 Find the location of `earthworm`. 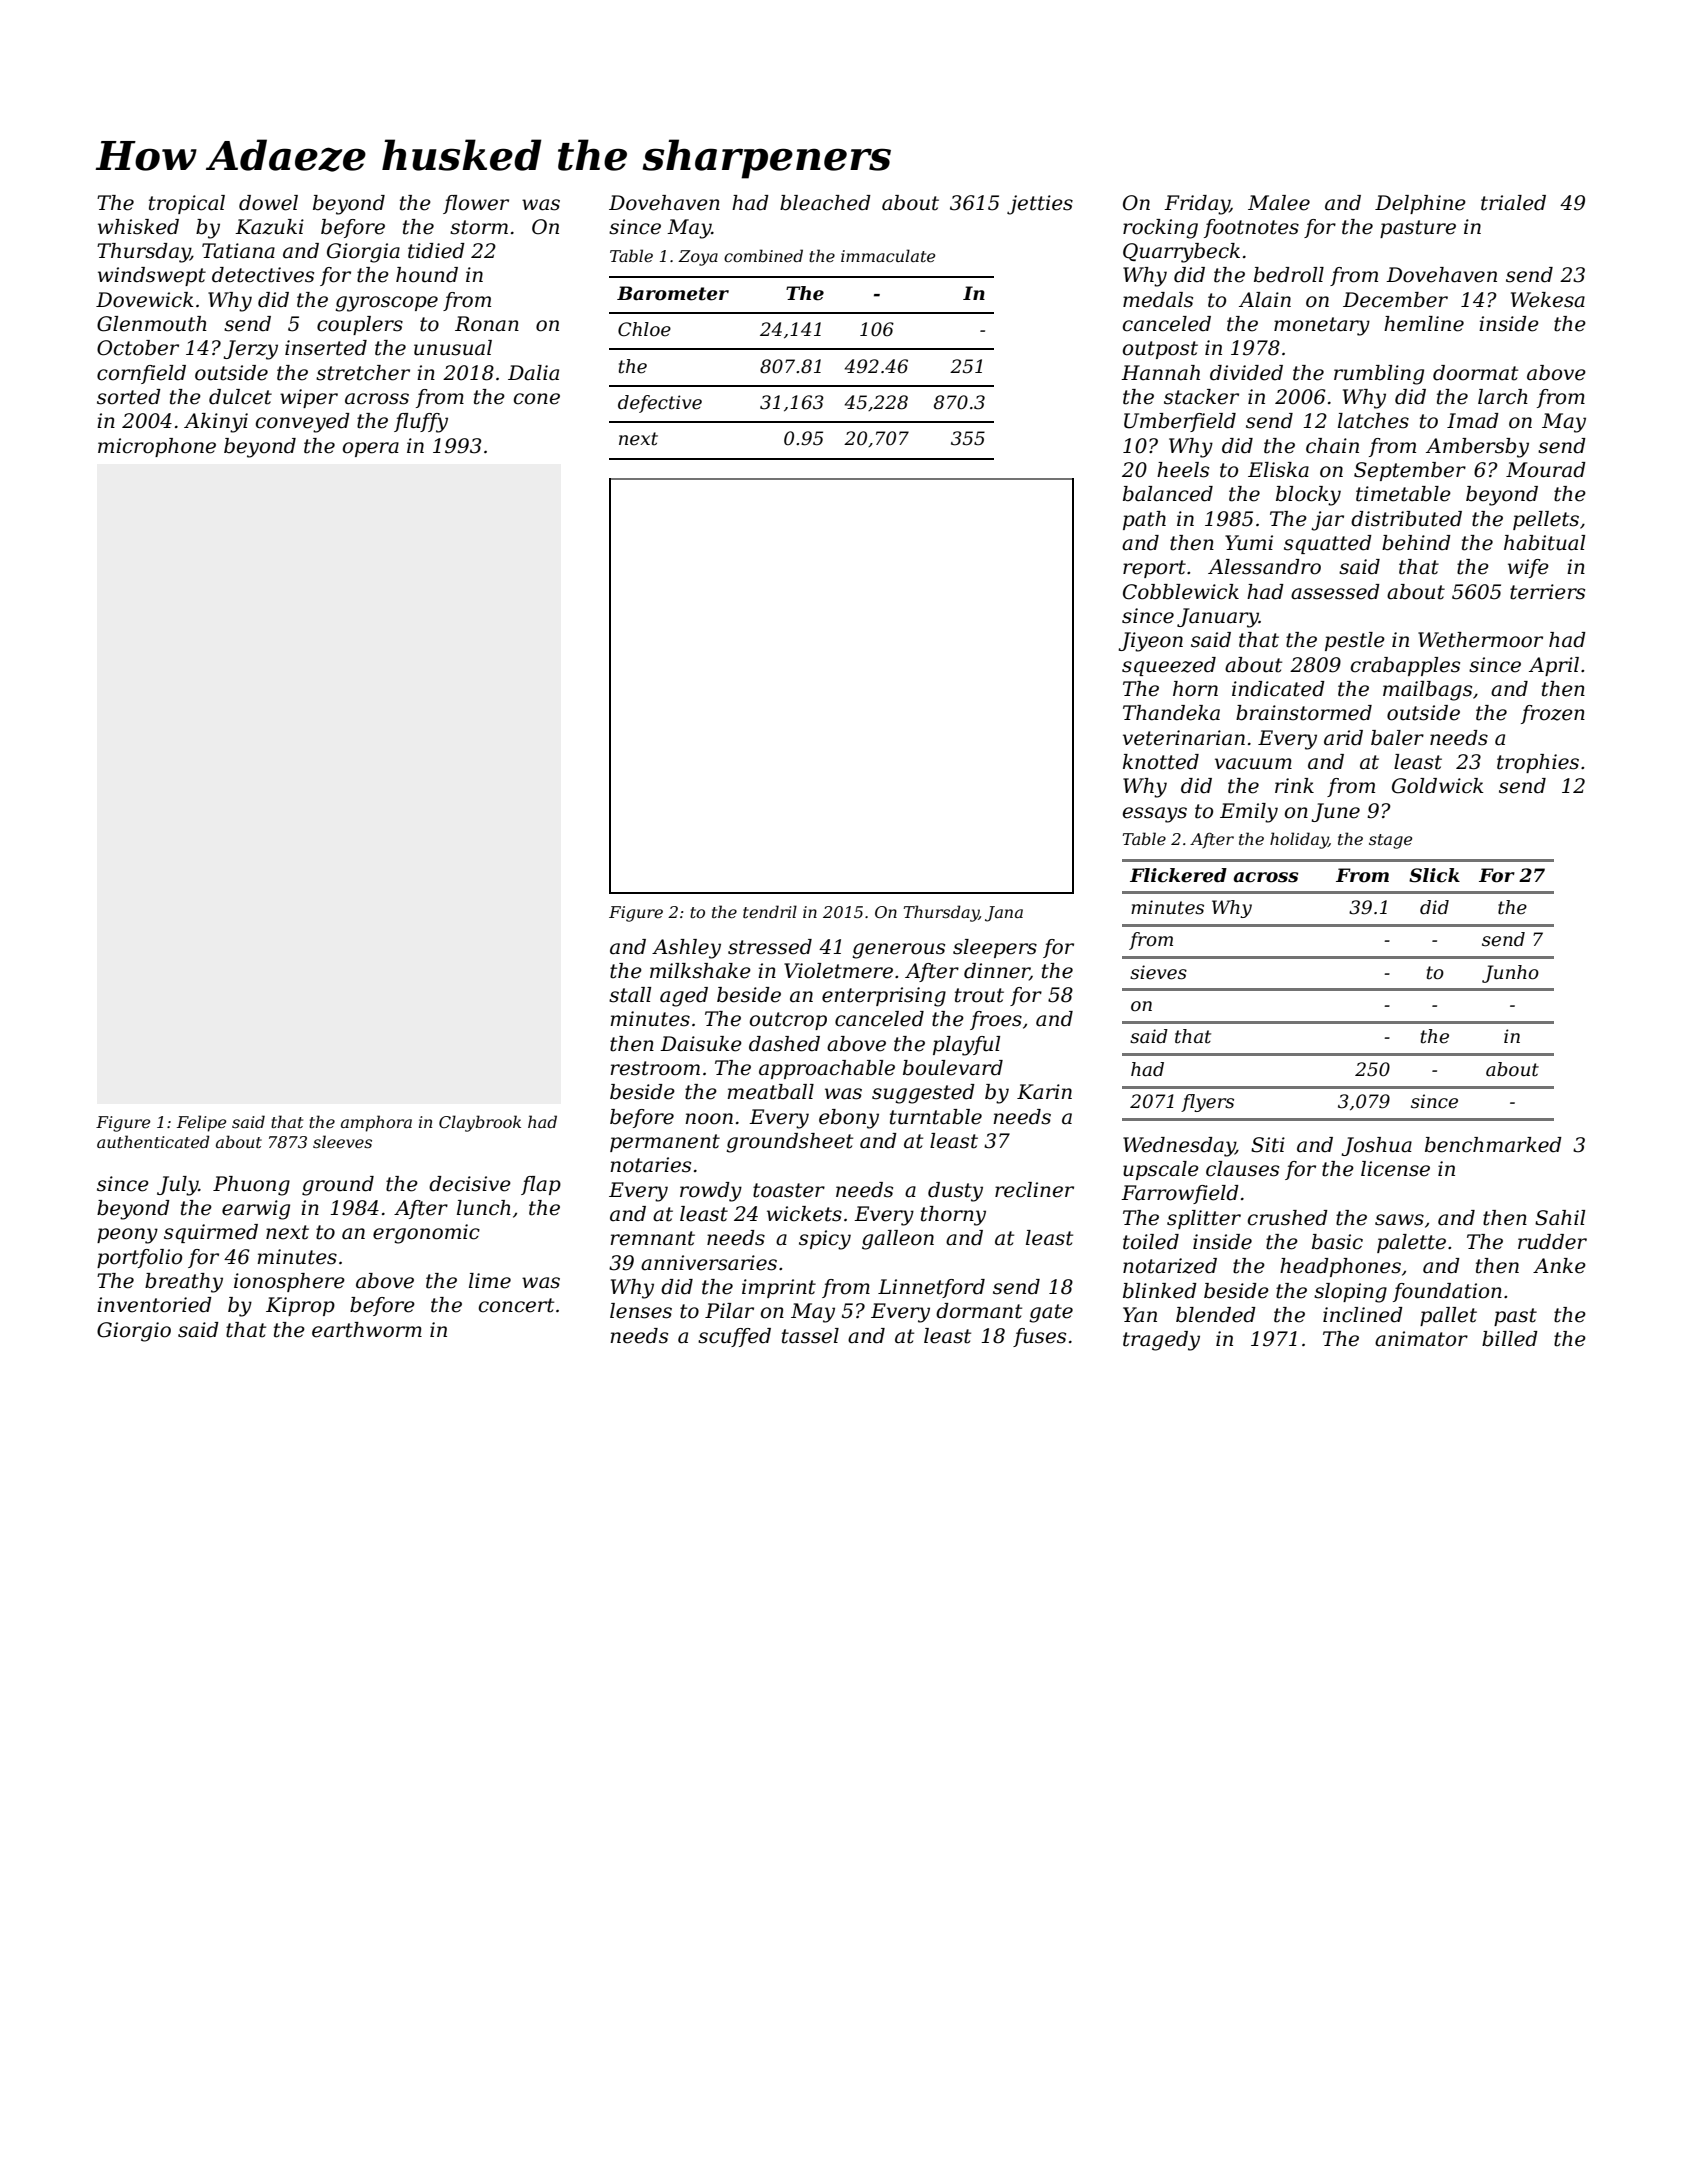

earthworm is located at coordinates (367, 1330).
